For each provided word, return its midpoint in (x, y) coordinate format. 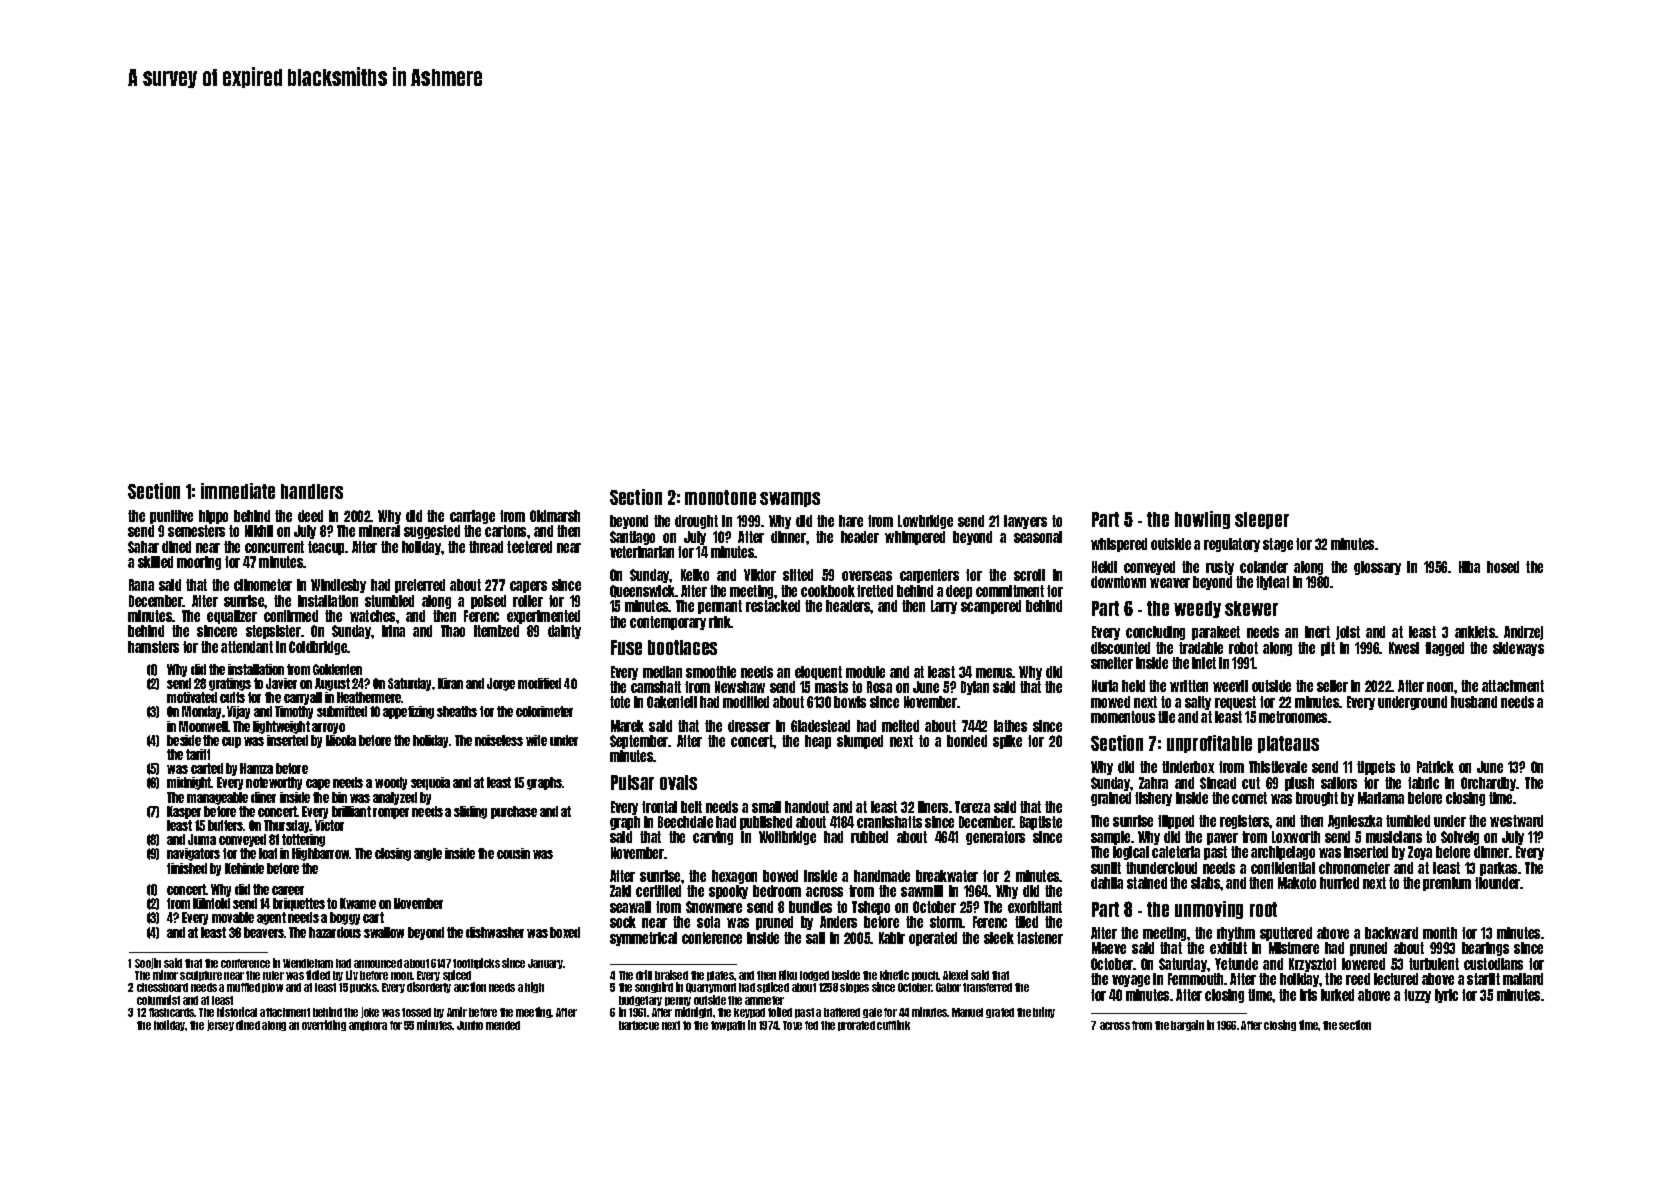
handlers (312, 491)
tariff (198, 754)
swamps (790, 499)
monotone (720, 497)
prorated (856, 1026)
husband (1474, 702)
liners (933, 807)
